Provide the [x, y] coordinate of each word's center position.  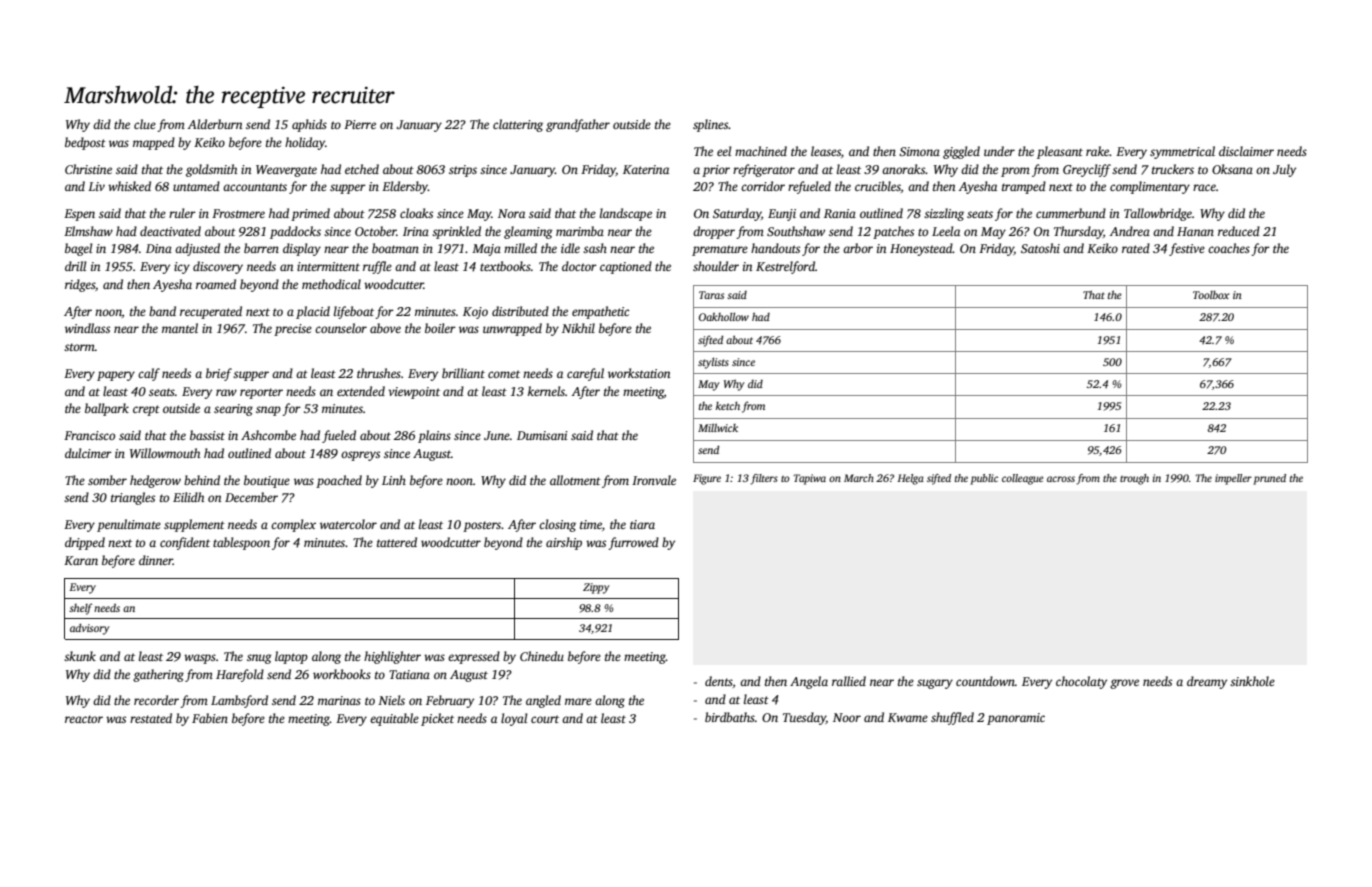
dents [719, 681]
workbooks [342, 674]
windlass [87, 328]
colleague [1023, 479]
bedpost [85, 143]
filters [764, 479]
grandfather [578, 125]
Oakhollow [724, 317]
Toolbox [1211, 295]
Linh [394, 480]
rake [1098, 151]
